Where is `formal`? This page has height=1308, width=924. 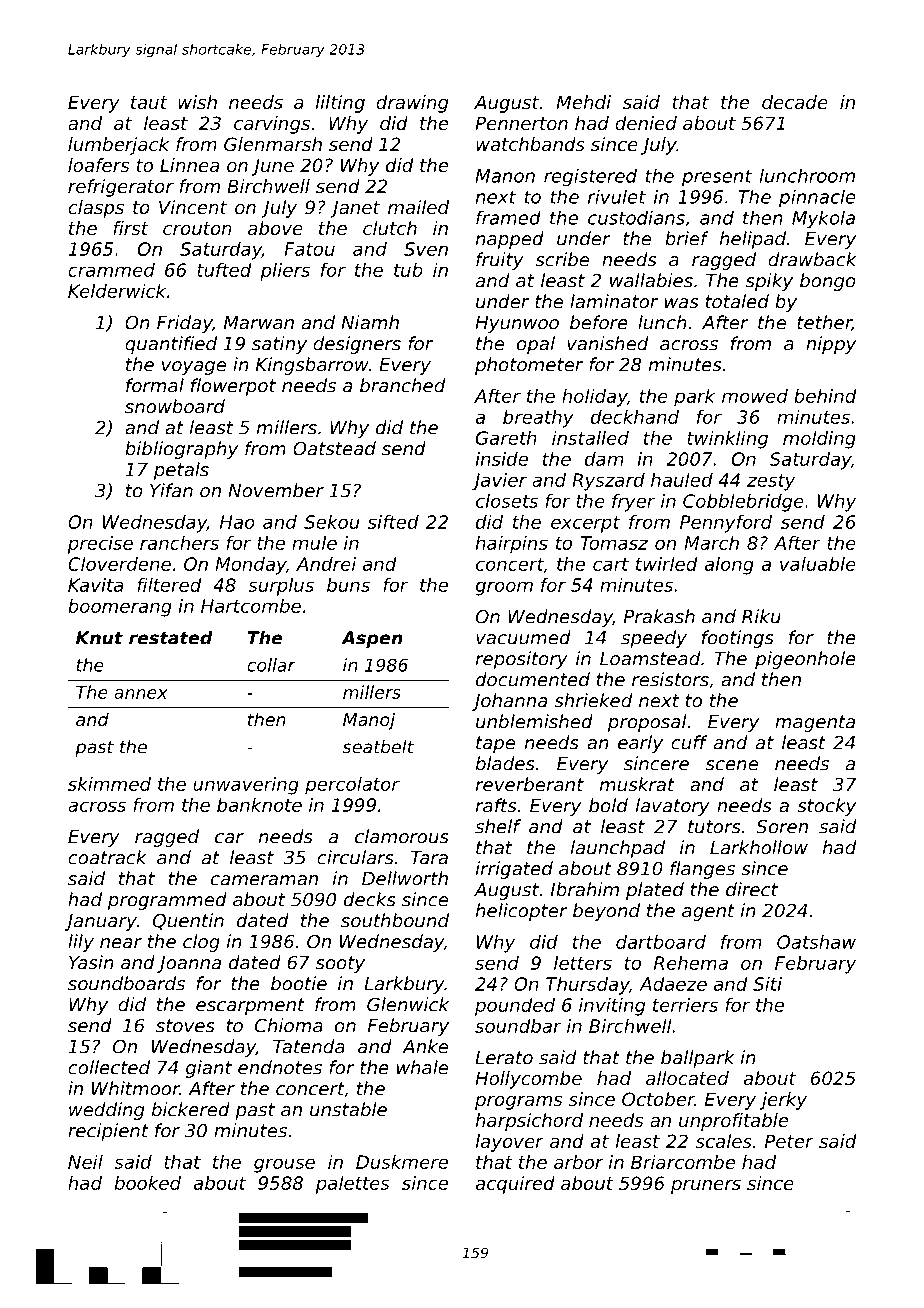
formal is located at coordinates (155, 385).
